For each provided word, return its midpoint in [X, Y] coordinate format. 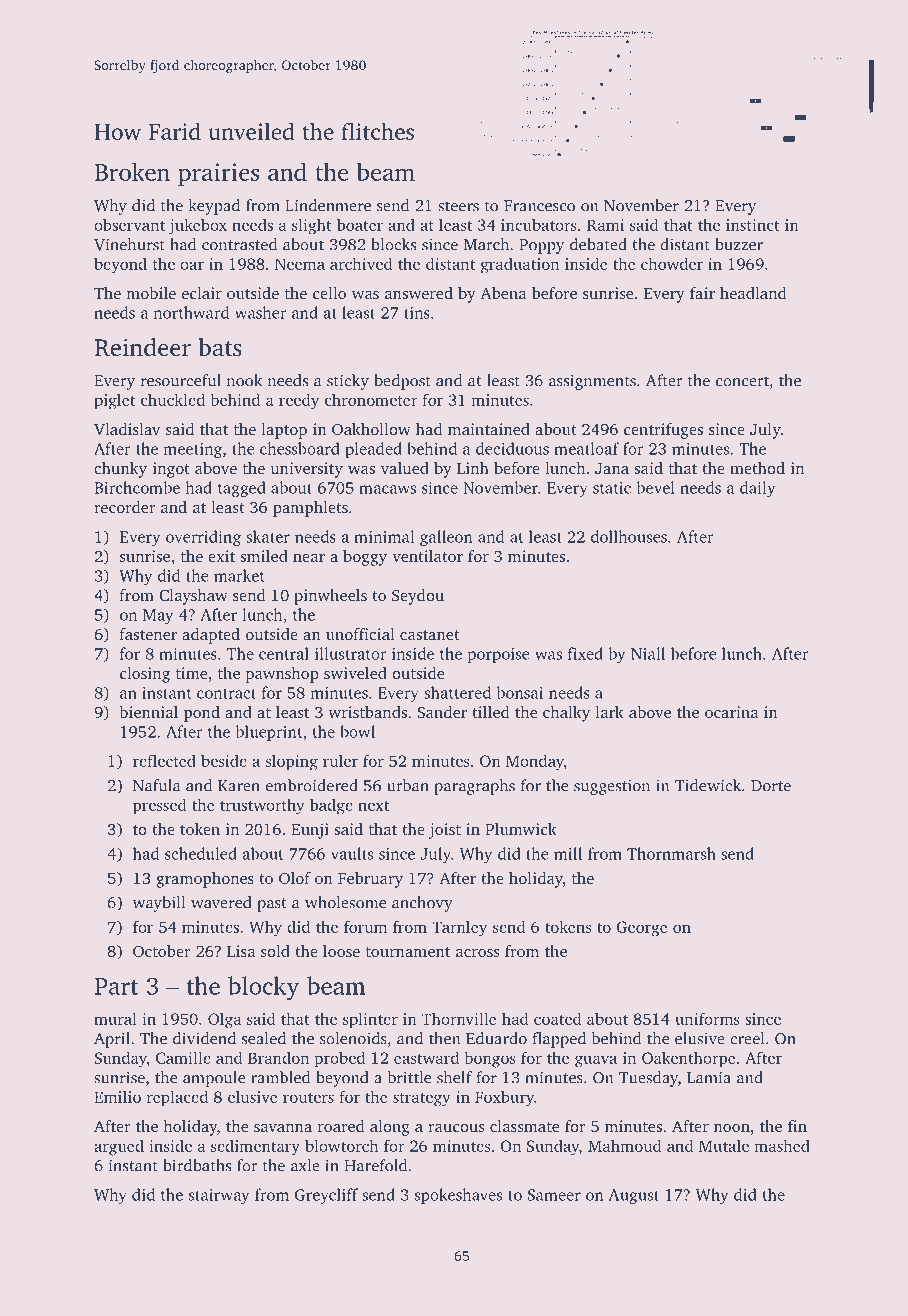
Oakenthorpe [689, 1059]
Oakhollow [371, 429]
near [309, 558]
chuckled [173, 399]
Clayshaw [193, 597]
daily [758, 489]
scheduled [201, 853]
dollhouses [629, 536]
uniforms [707, 1018]
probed [339, 1059]
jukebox [198, 226]
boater [360, 224]
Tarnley [459, 928]
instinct [753, 225]
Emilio [117, 1096]
